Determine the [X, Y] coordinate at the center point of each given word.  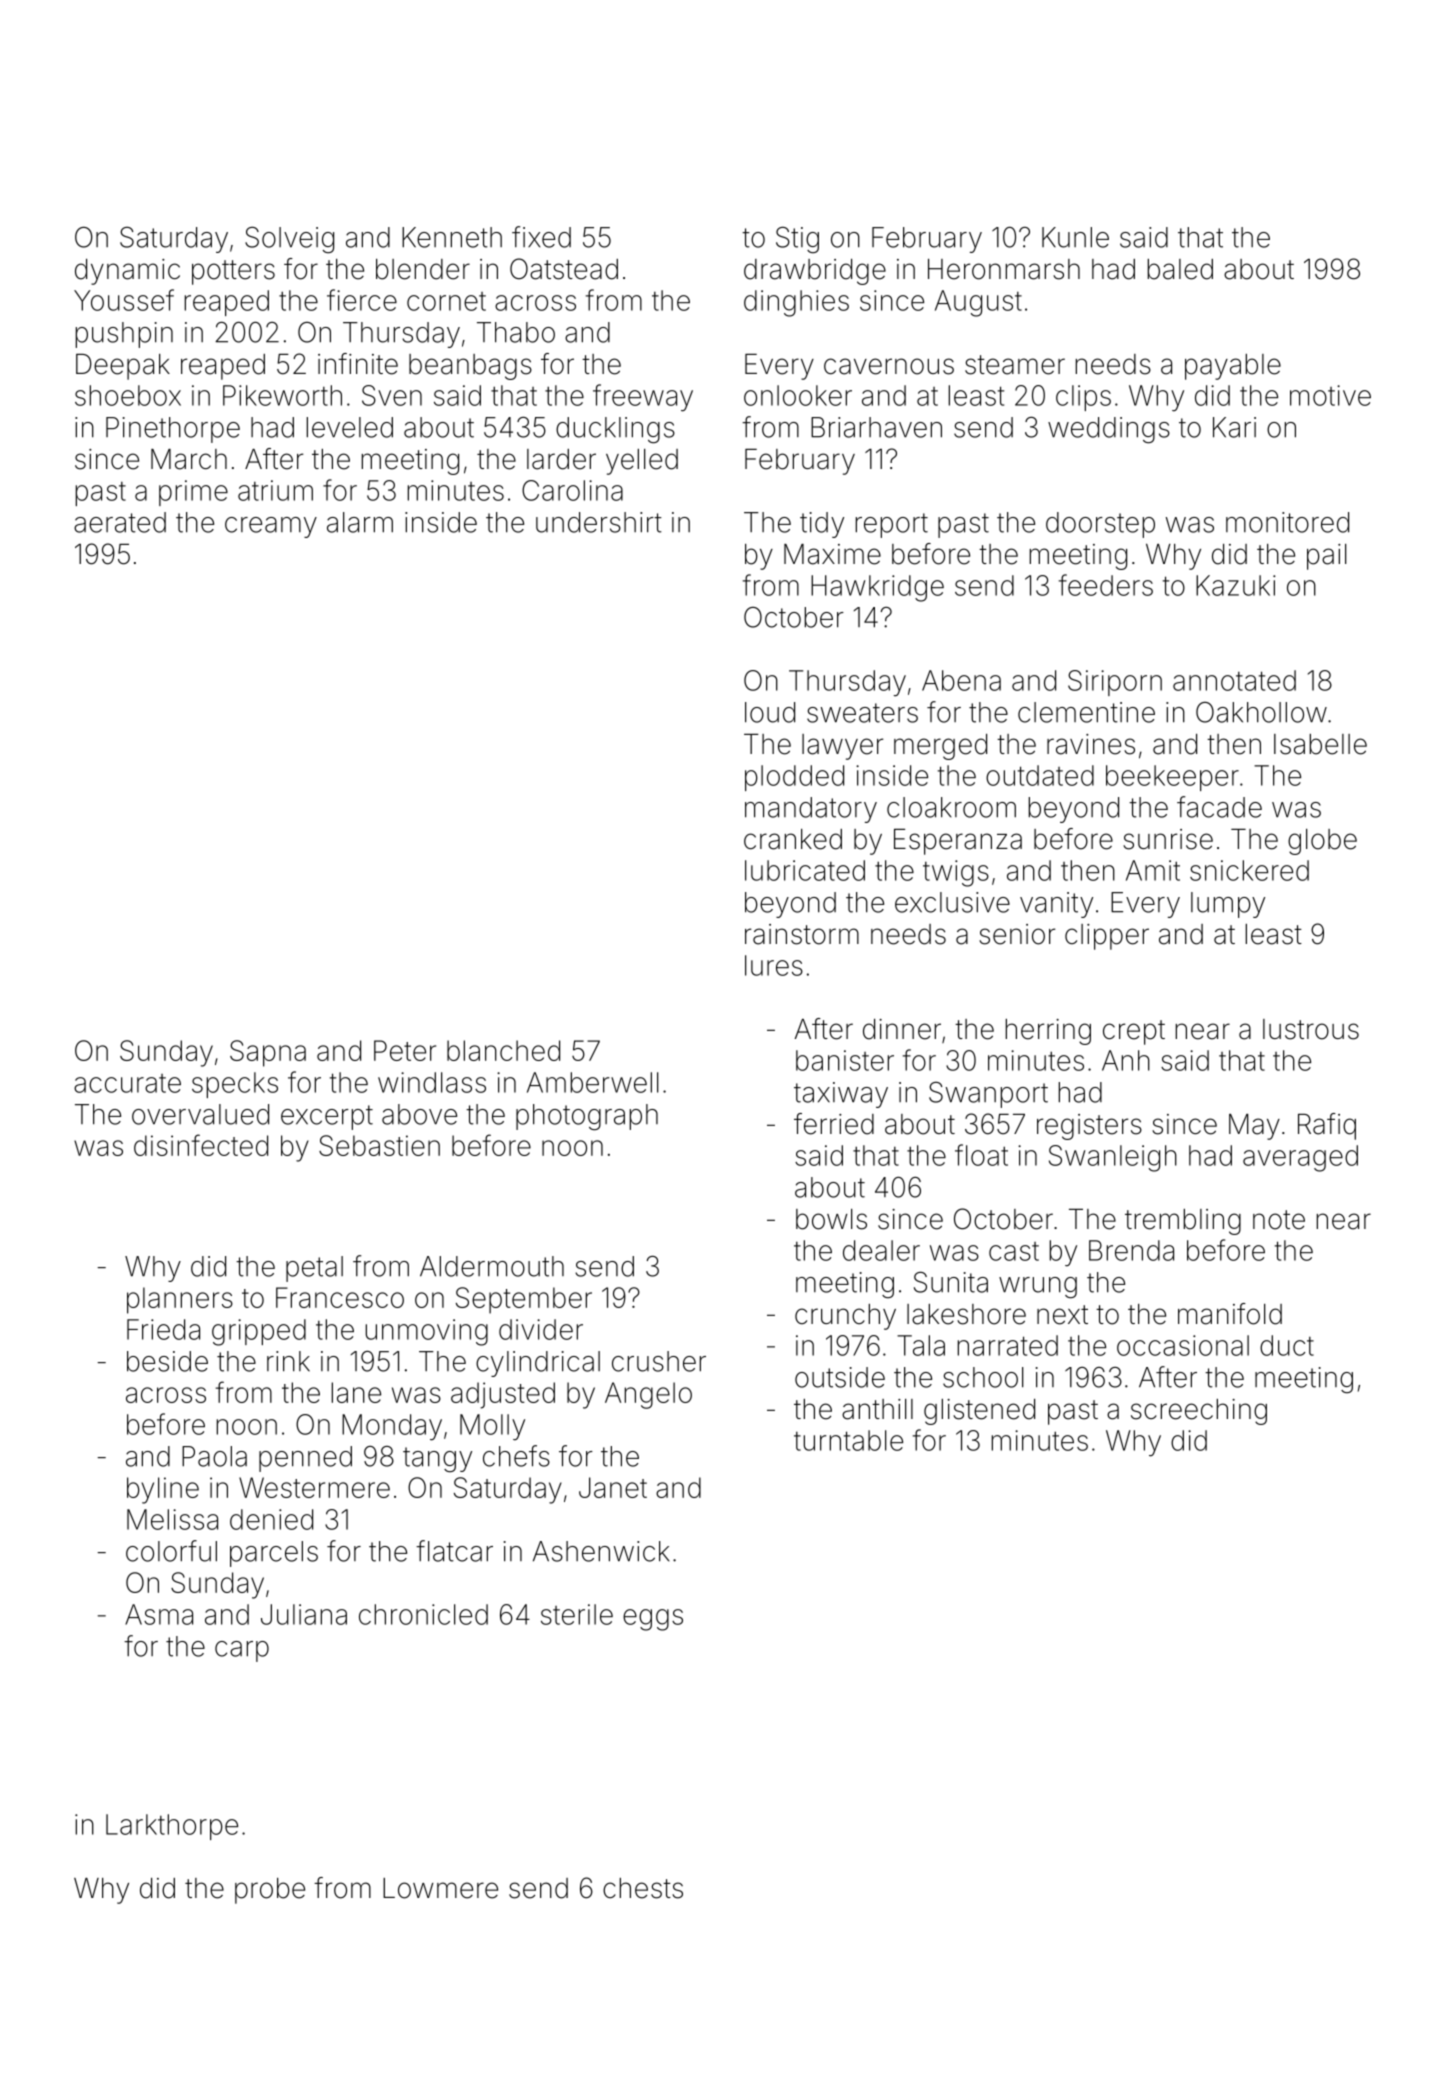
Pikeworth [282, 395]
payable [1233, 367]
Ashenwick [601, 1551]
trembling [1183, 1222]
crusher [659, 1361]
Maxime [832, 554]
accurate [127, 1083]
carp [242, 1651]
